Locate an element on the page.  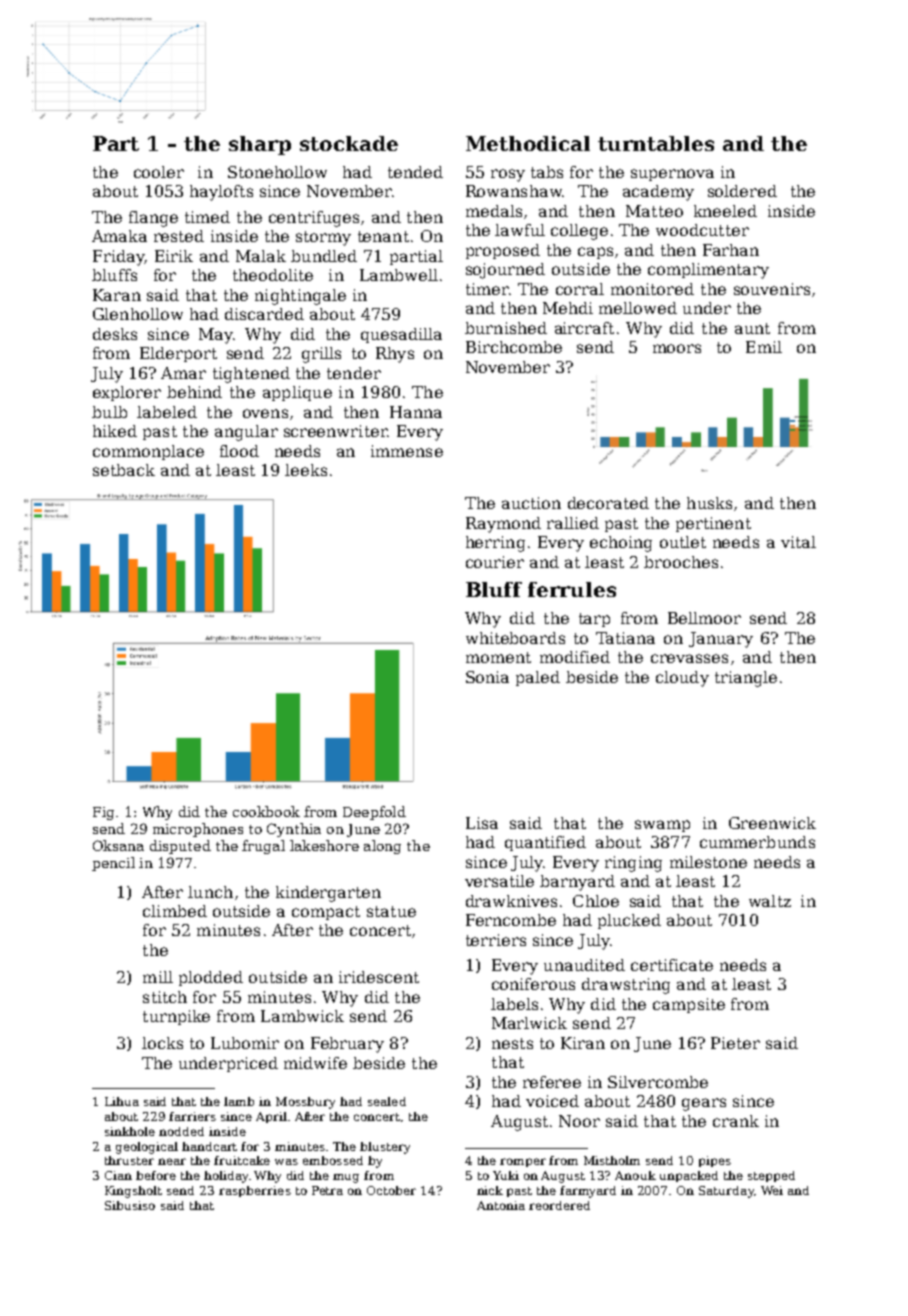
theodolite is located at coordinates (273, 275).
